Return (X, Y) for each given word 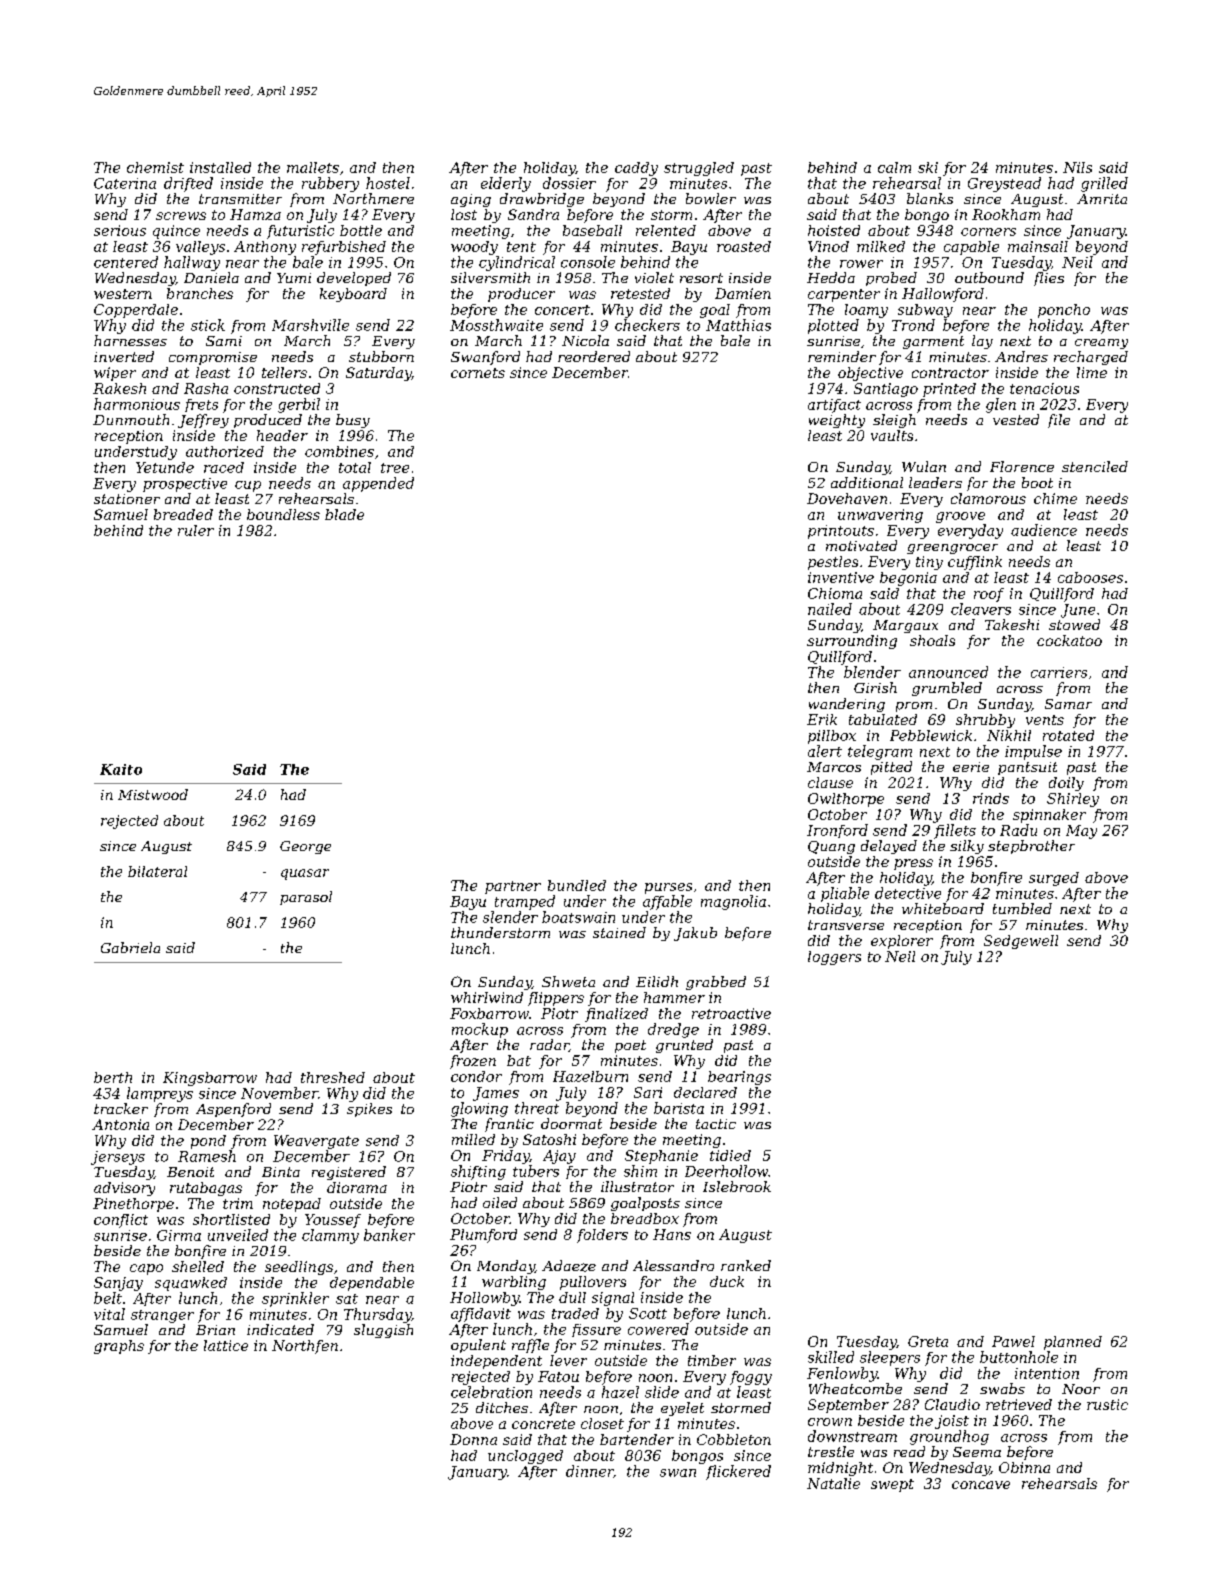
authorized (225, 451)
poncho (1064, 311)
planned (1073, 1343)
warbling (514, 1283)
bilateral (157, 871)
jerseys (118, 1158)
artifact (834, 406)
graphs (119, 1347)
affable (667, 902)
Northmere (373, 198)
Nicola (585, 340)
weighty (837, 421)
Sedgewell (1021, 942)
